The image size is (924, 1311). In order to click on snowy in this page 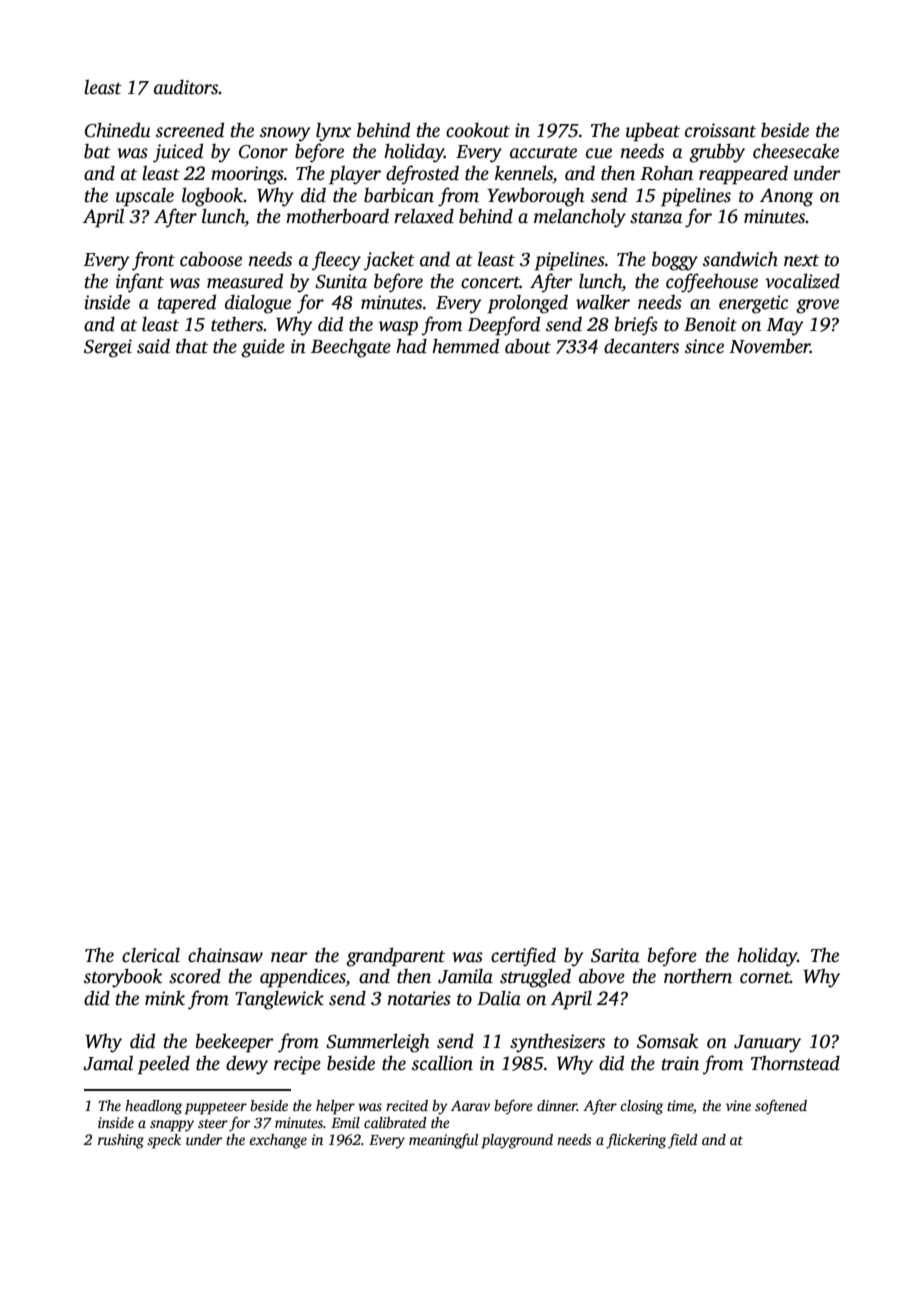, I will do `click(285, 134)`.
